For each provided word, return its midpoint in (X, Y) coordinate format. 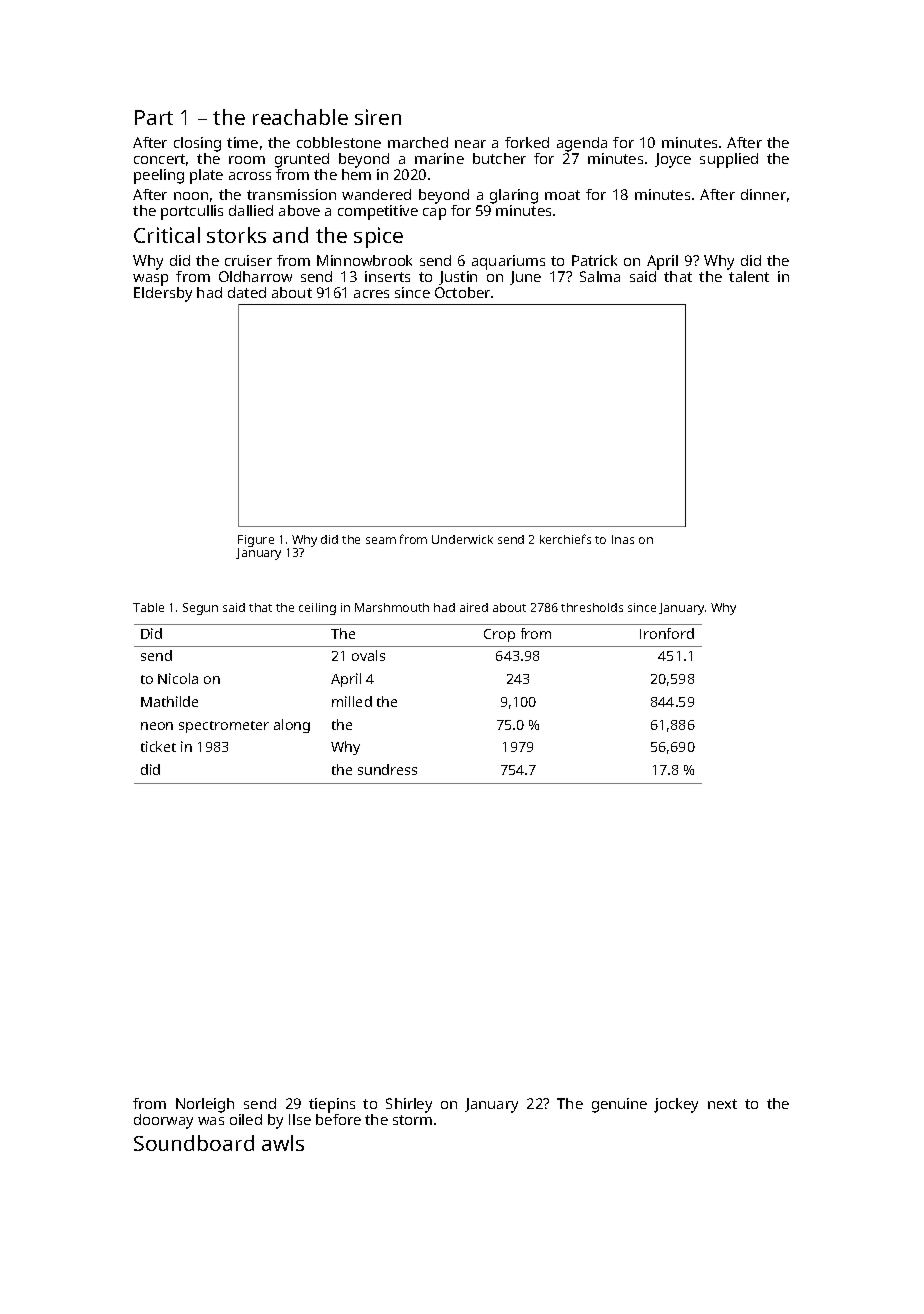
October (462, 292)
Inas (623, 539)
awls (283, 1143)
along (292, 726)
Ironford (667, 633)
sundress (387, 769)
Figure (256, 541)
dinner (763, 194)
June (525, 278)
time (242, 142)
